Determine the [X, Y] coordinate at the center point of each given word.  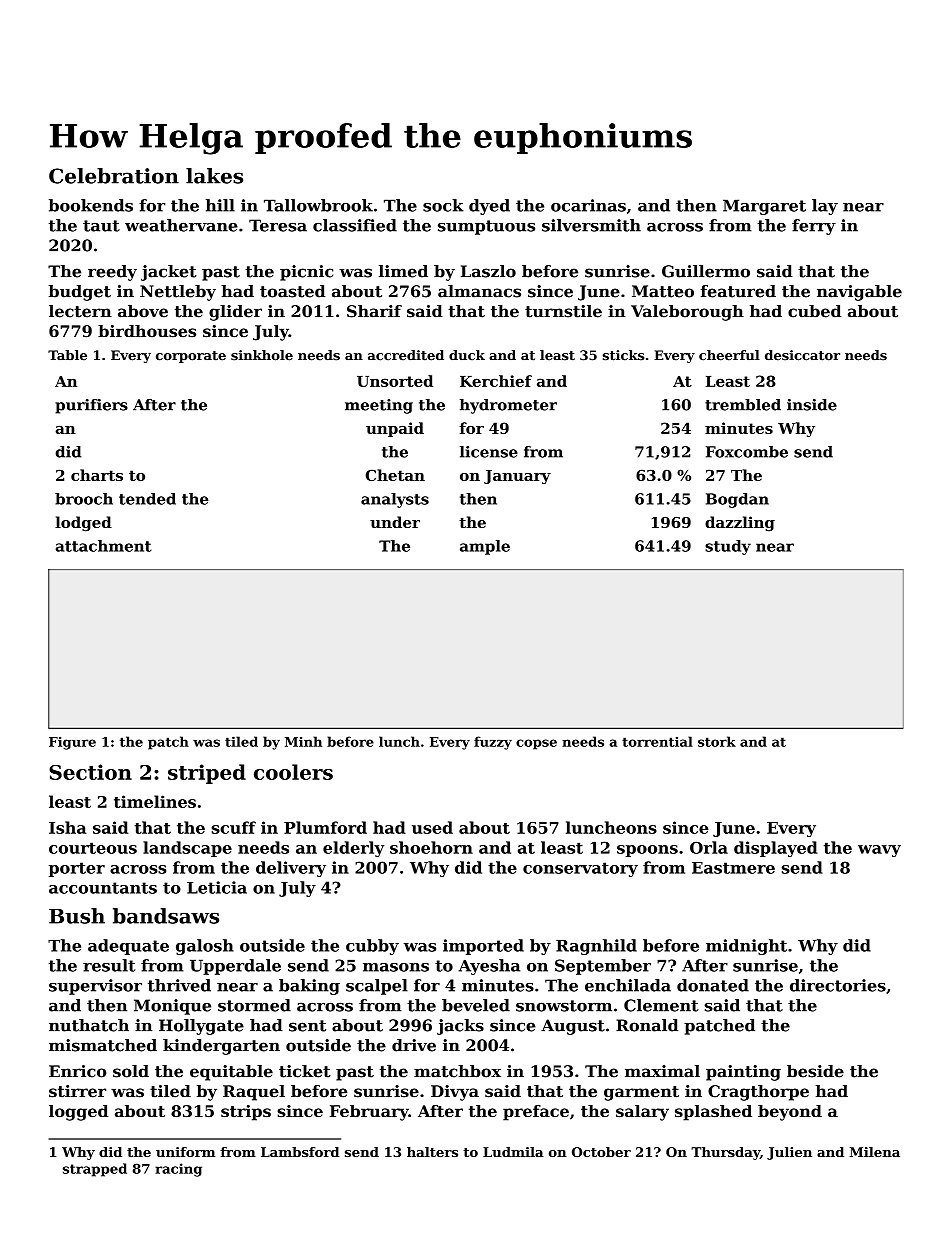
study [728, 547]
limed [403, 271]
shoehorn [431, 847]
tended [147, 499]
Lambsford [300, 1152]
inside [812, 405]
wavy [879, 851]
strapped [95, 1170]
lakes [214, 176]
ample [485, 547]
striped [207, 774]
